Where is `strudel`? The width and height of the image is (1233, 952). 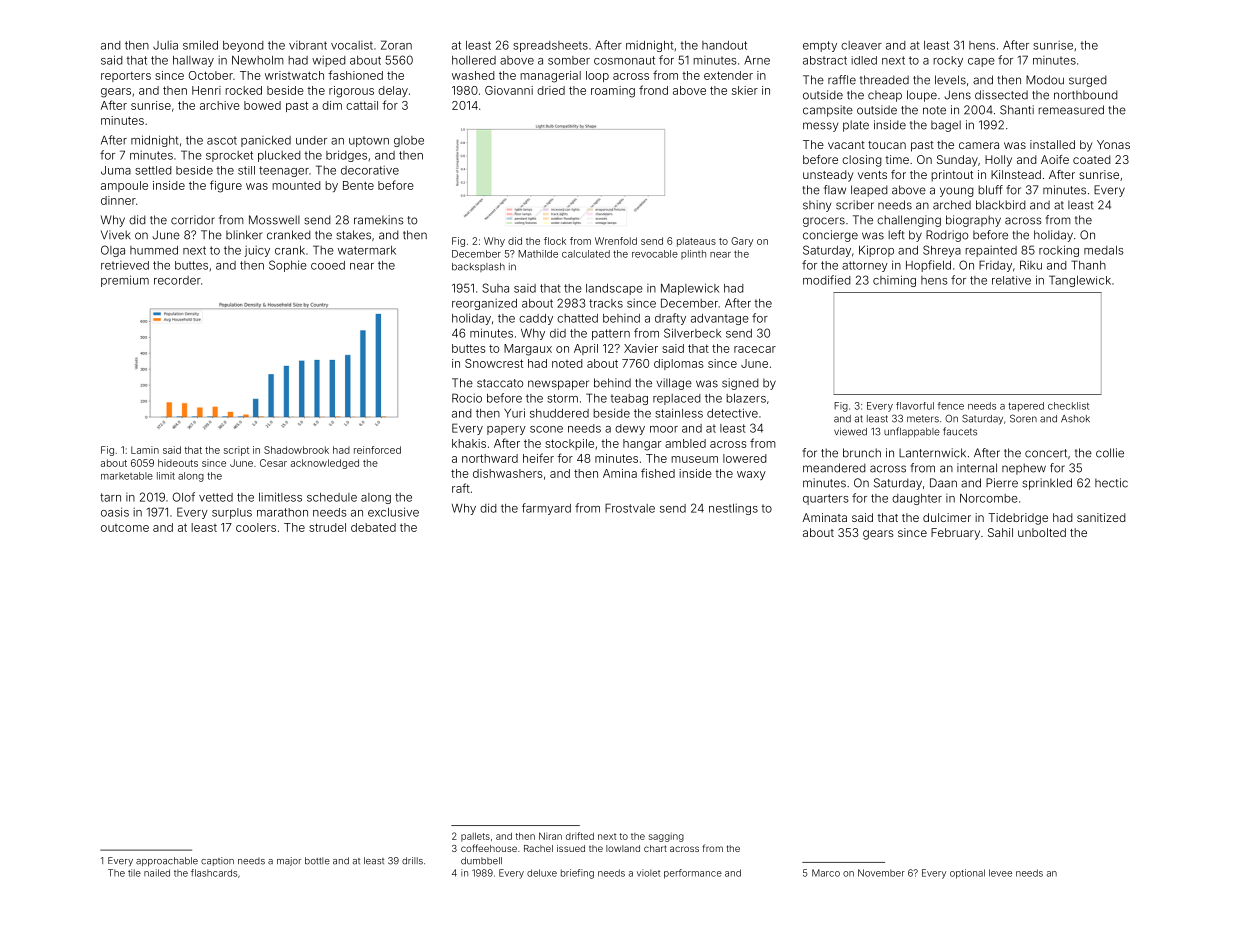 strudel is located at coordinates (327, 527).
